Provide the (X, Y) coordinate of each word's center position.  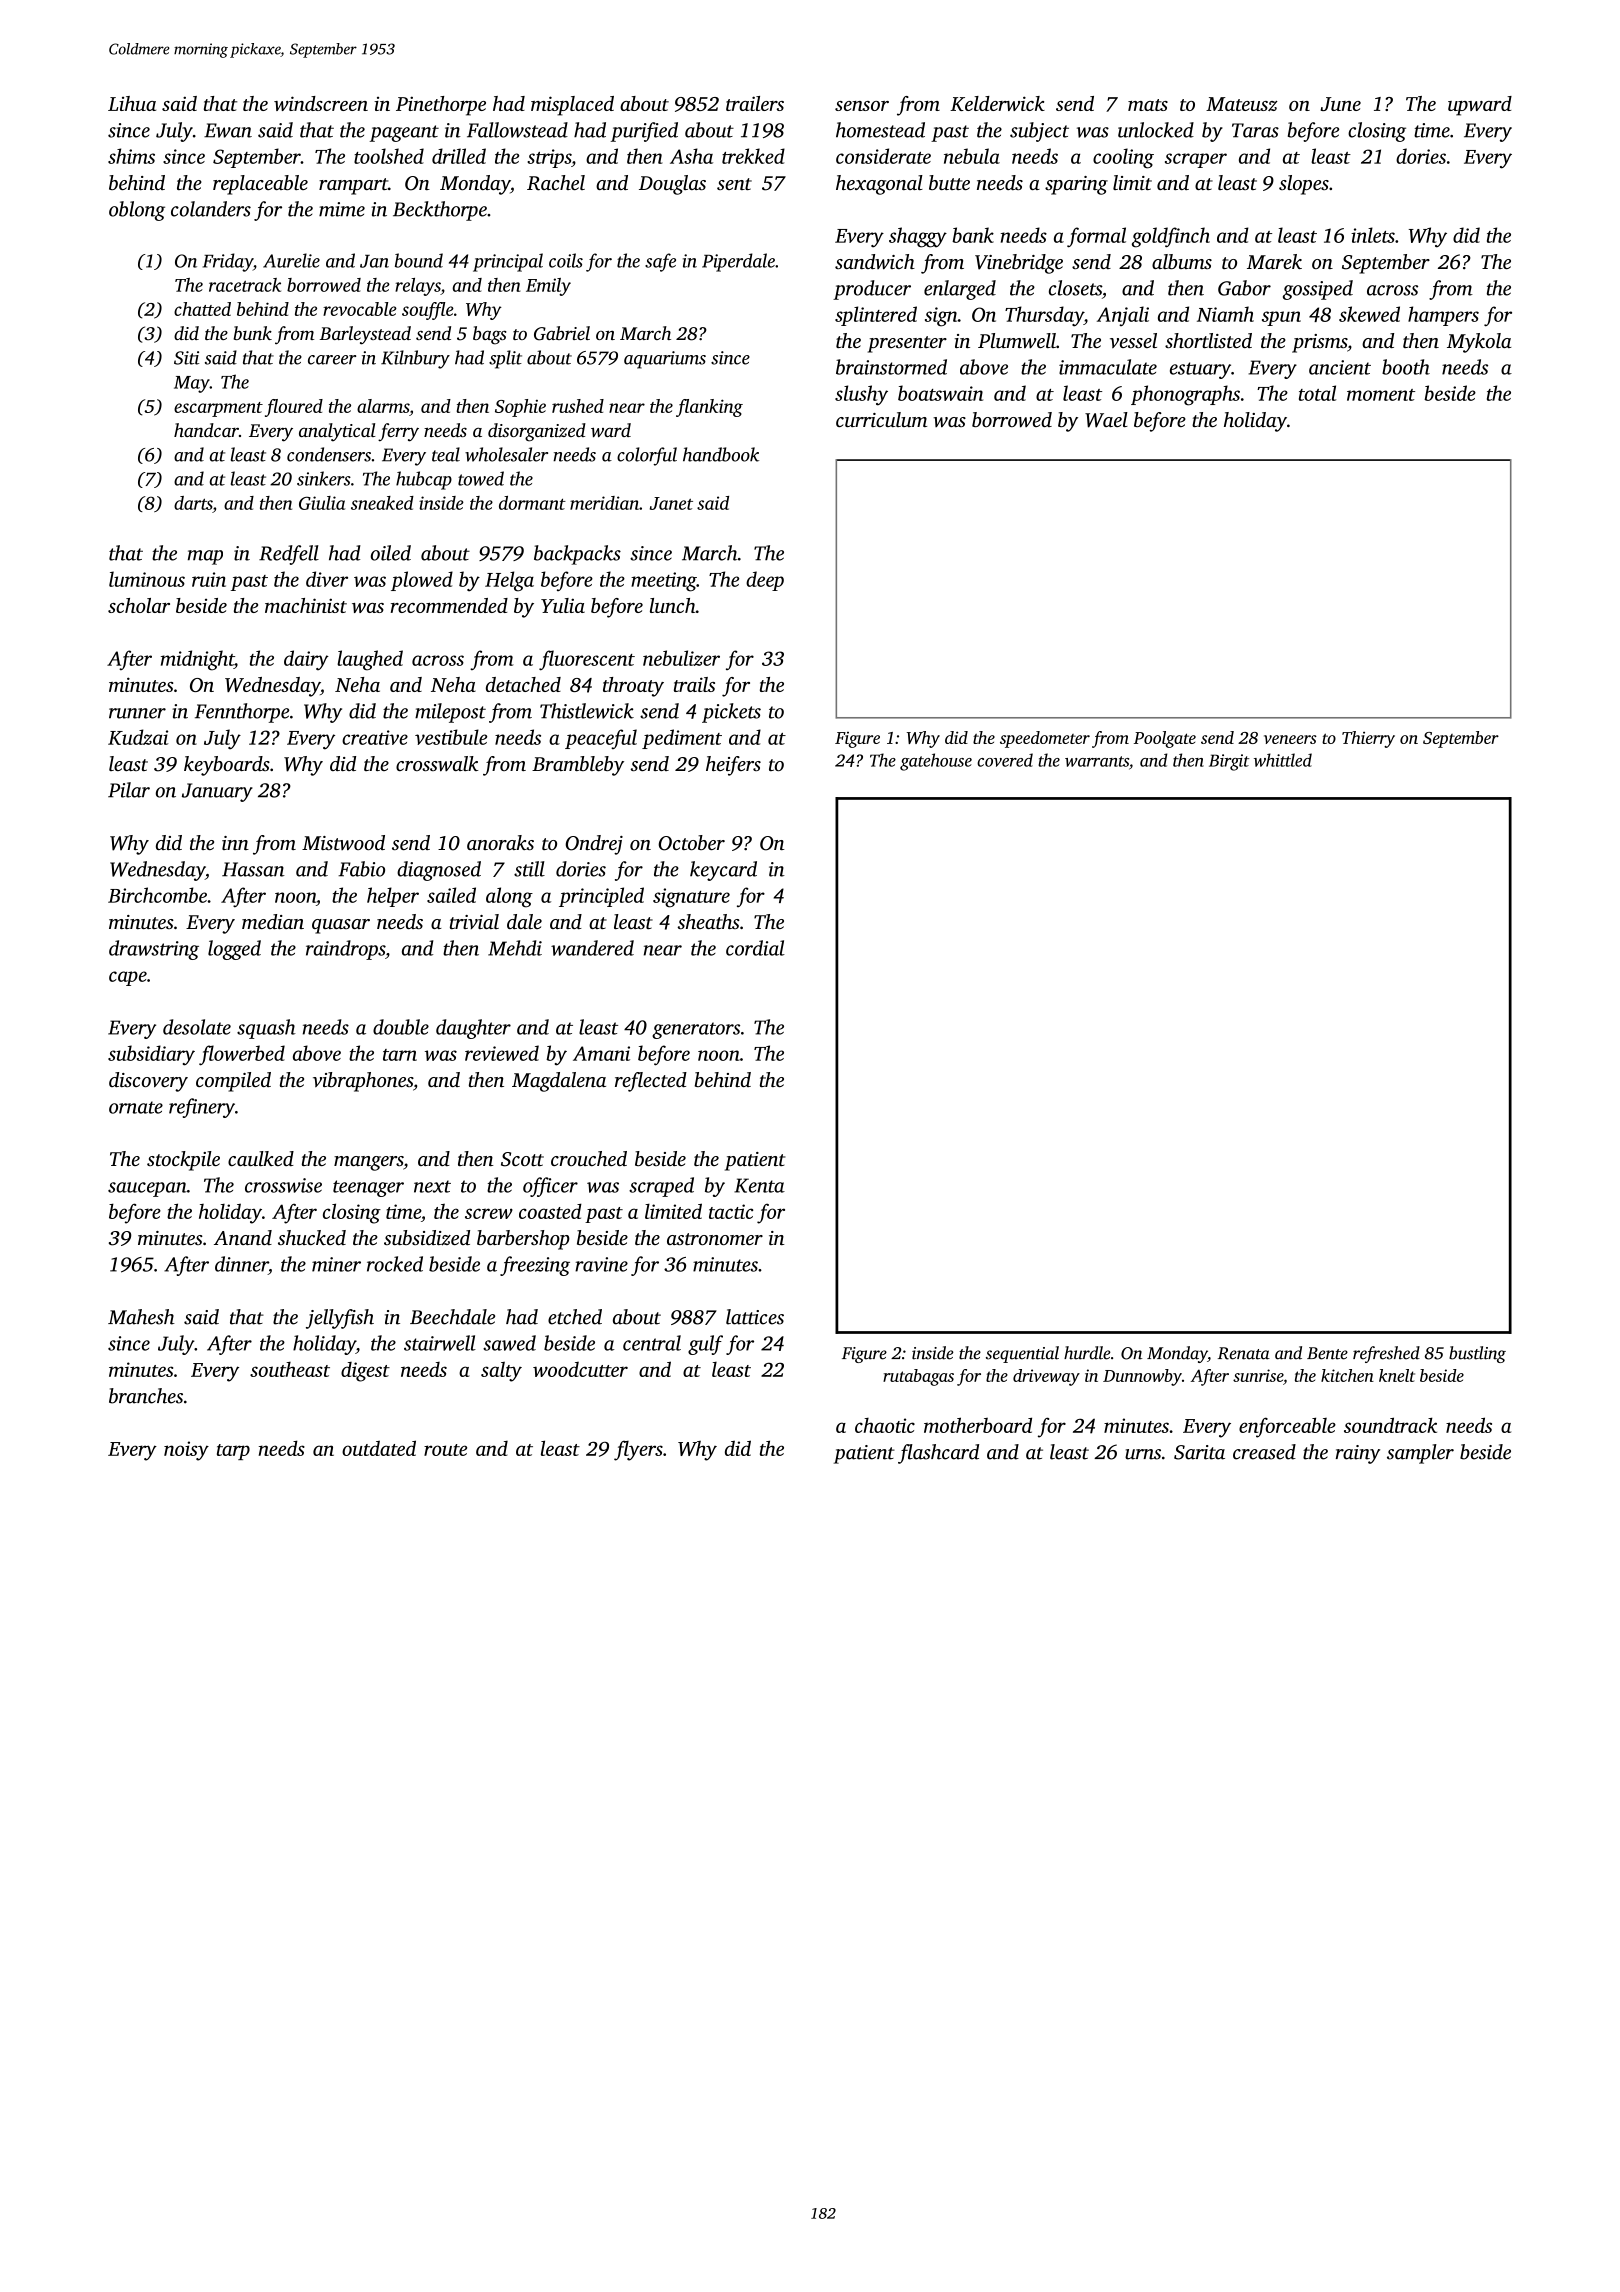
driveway (1046, 1377)
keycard (723, 871)
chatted (202, 309)
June (1341, 104)
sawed (509, 1343)
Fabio (361, 869)
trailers (755, 103)
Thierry (1368, 739)
